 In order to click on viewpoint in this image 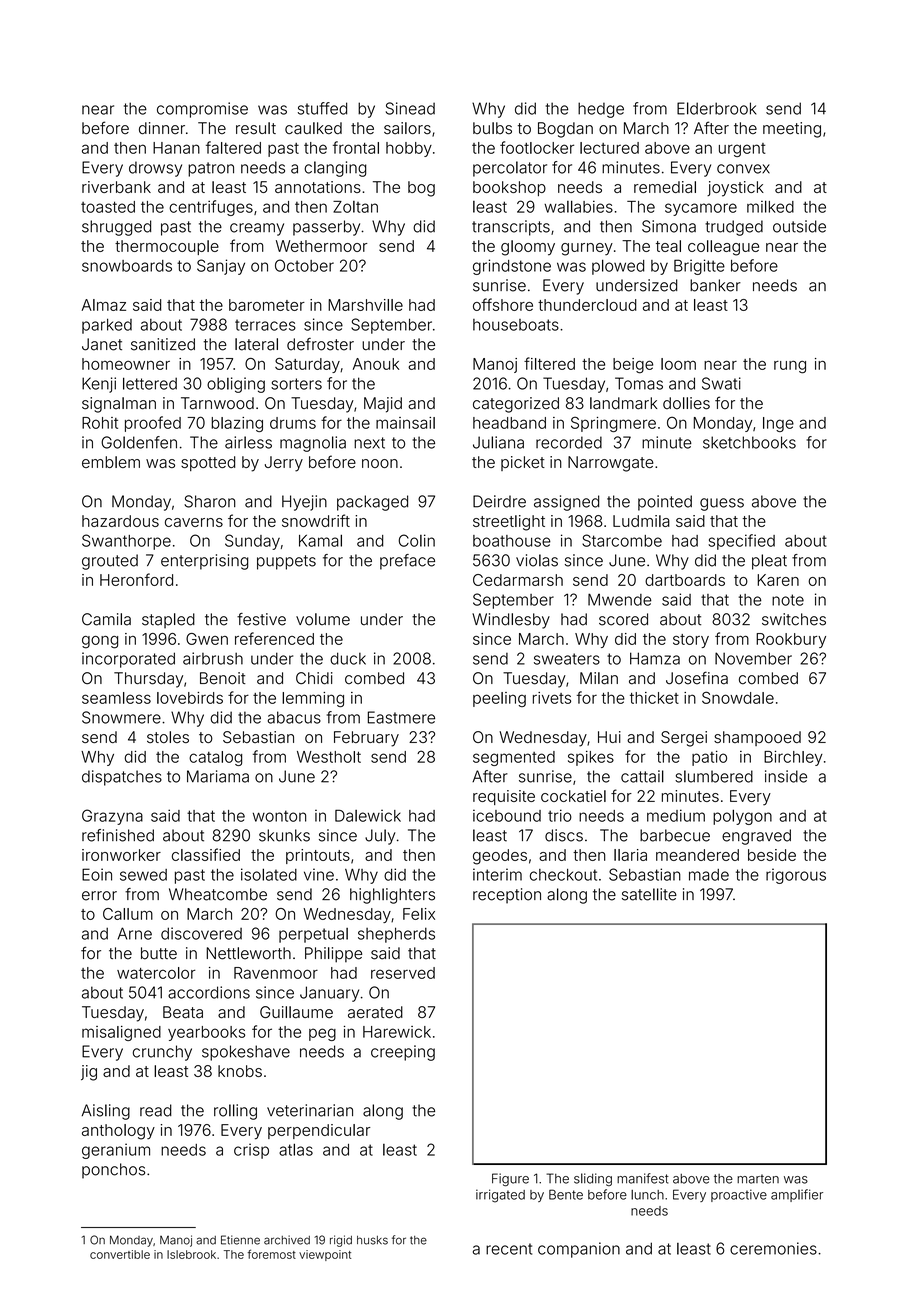, I will do `click(325, 1255)`.
